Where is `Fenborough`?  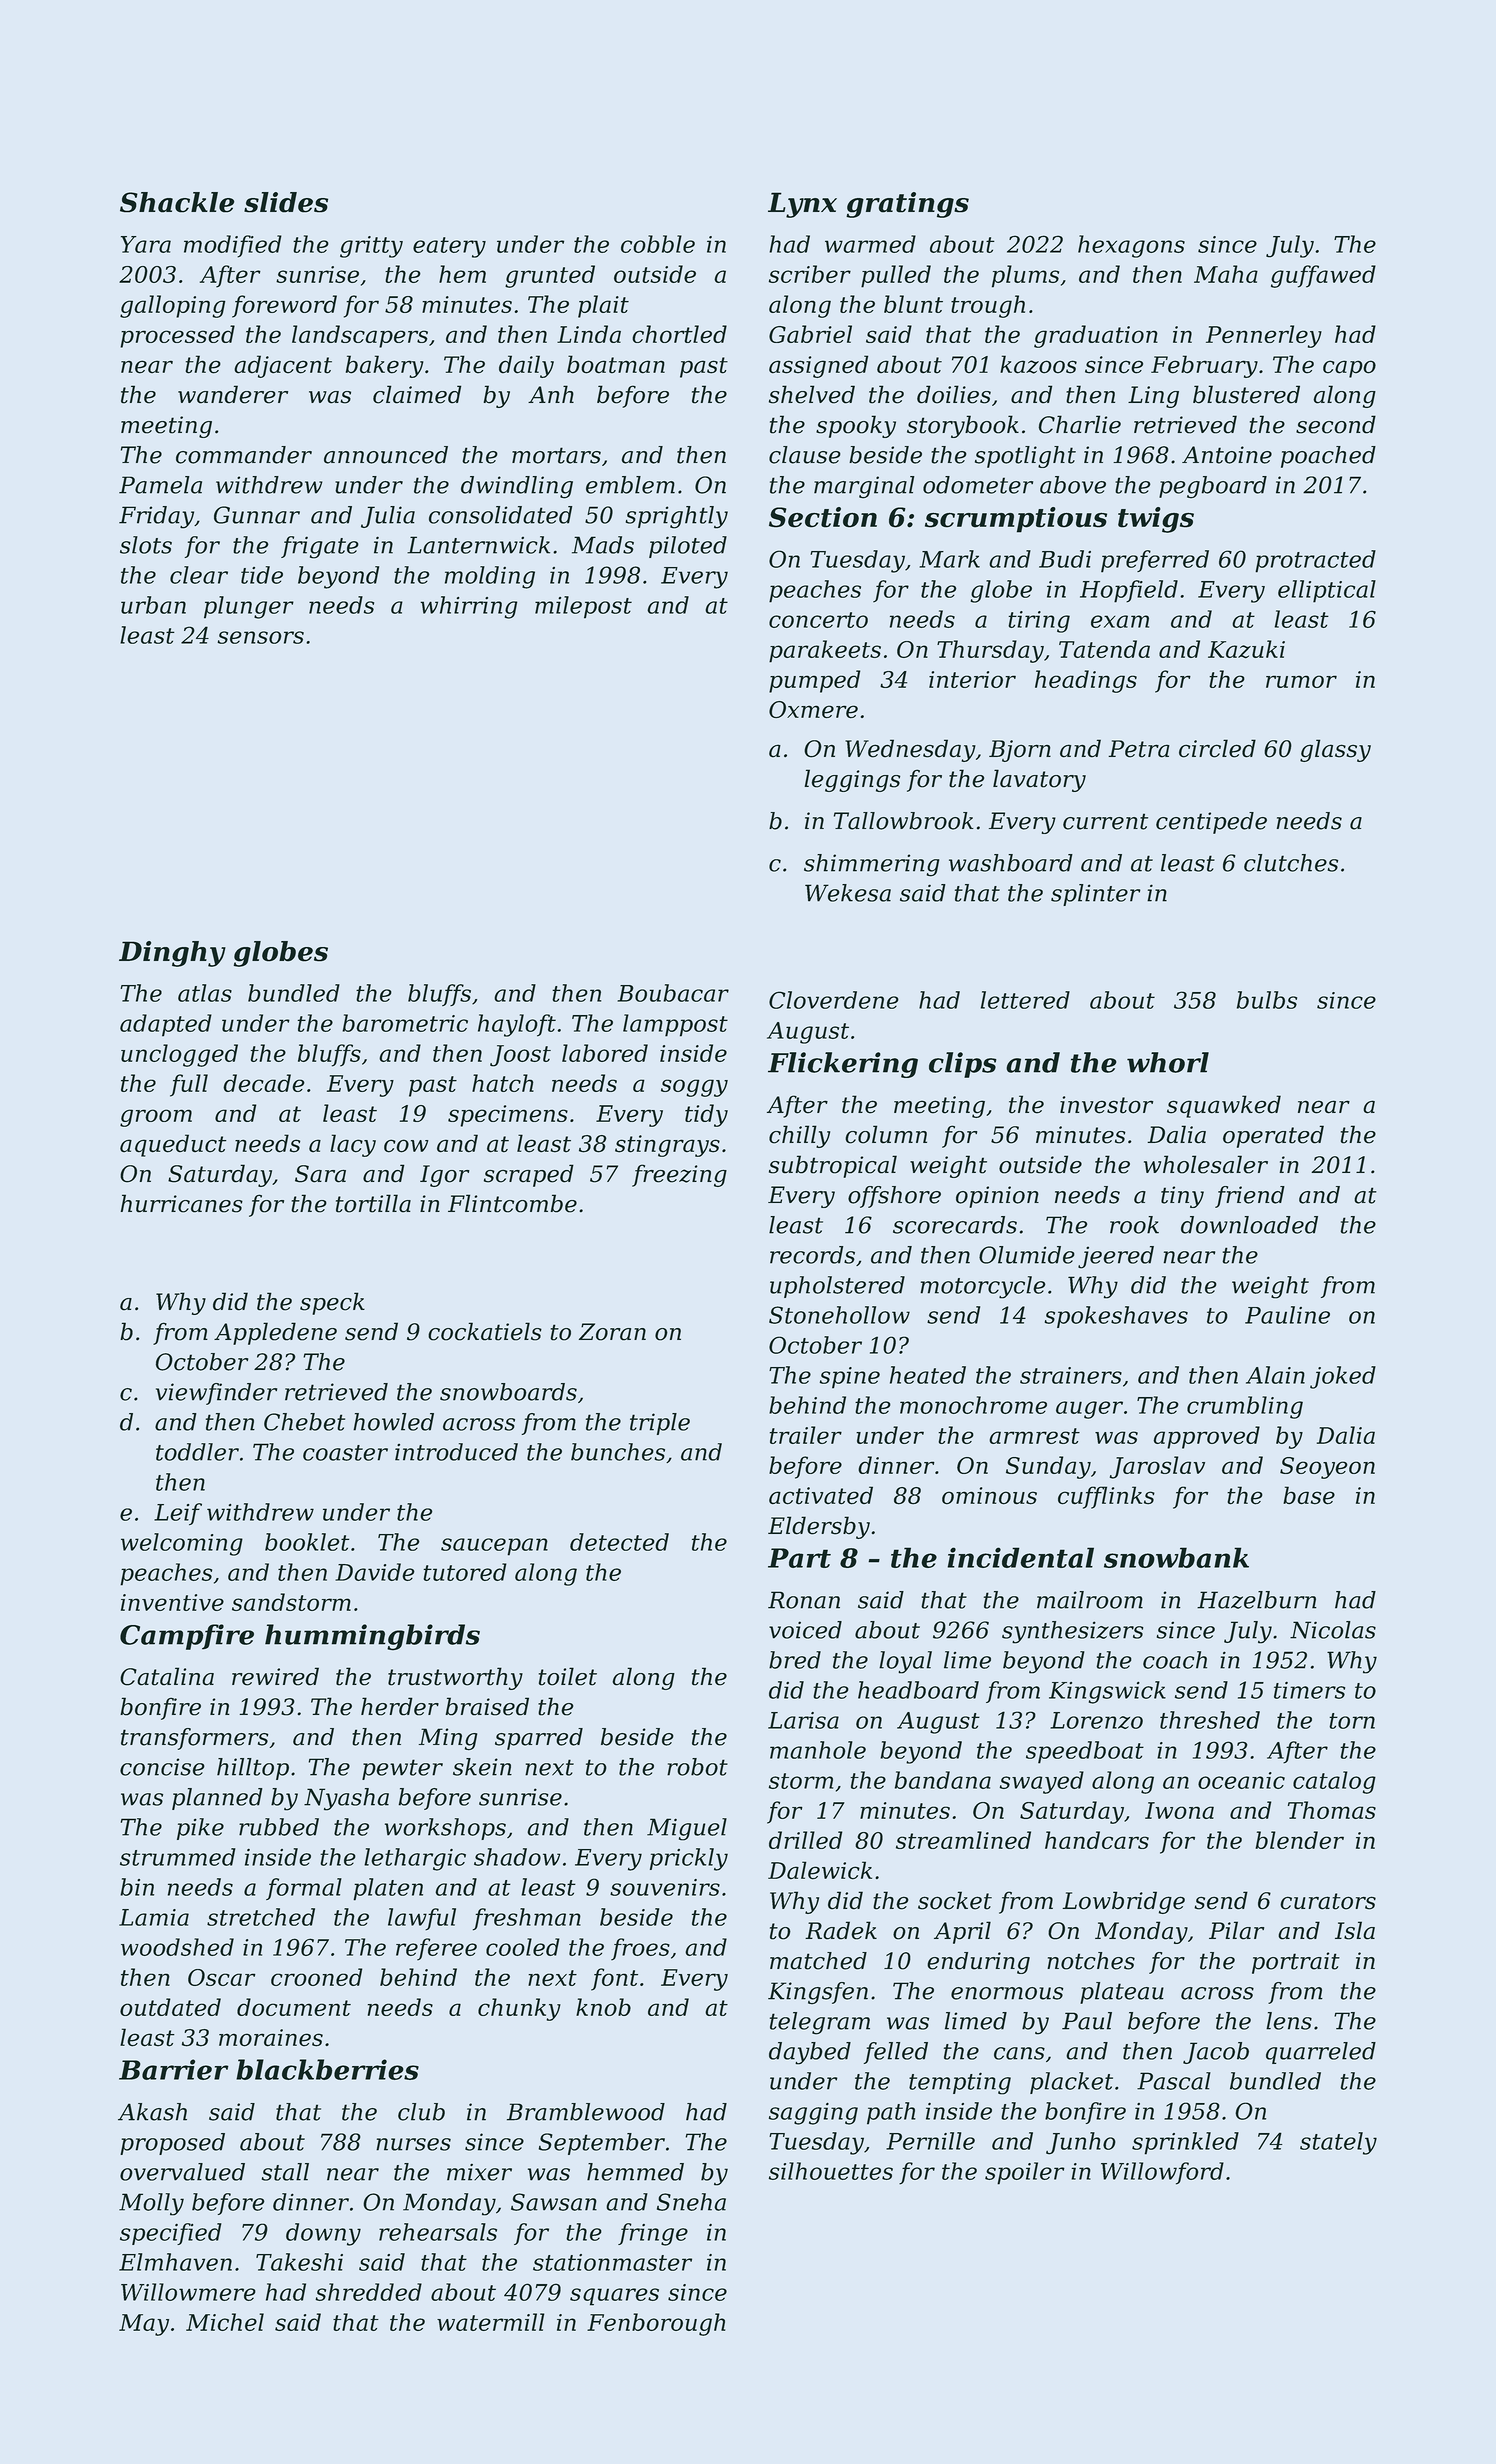
Fenborough is located at coordinates (656, 2324).
